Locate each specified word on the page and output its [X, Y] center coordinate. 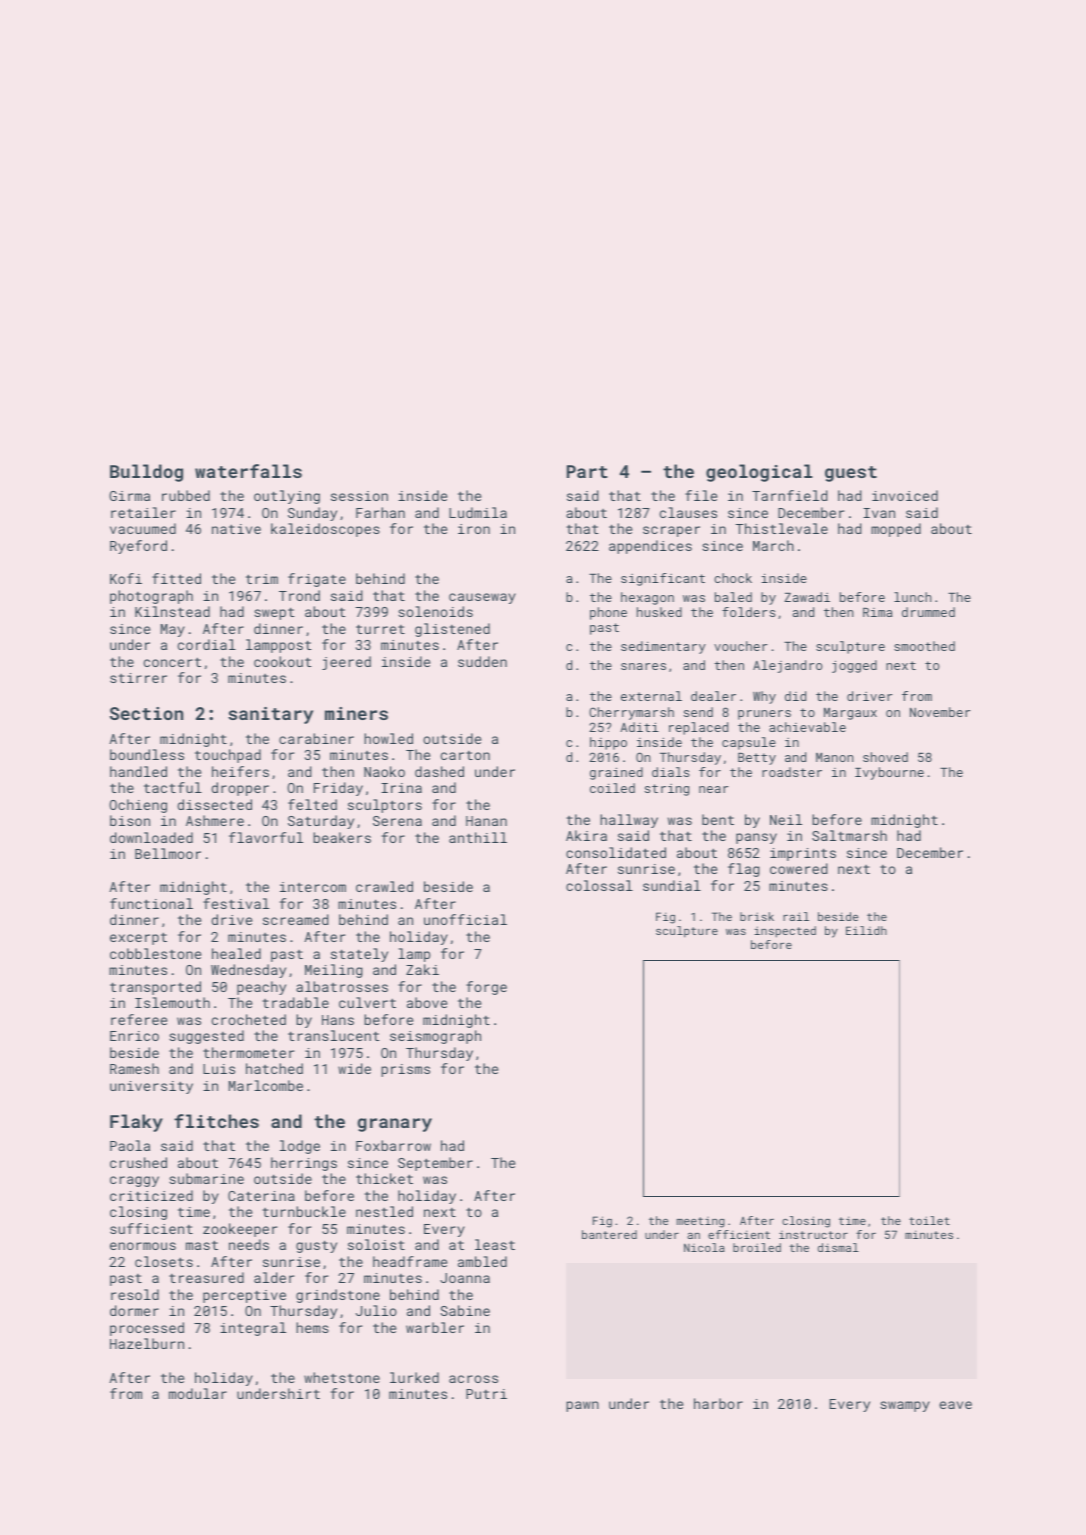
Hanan [486, 821]
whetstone [342, 1377]
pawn [582, 1406]
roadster [792, 772]
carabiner [316, 738]
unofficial [465, 919]
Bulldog [146, 473]
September [435, 1164]
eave [955, 1405]
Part [587, 471]
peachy [261, 988]
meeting [701, 1222]
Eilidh [866, 930]
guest [851, 474]
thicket [384, 1178]
